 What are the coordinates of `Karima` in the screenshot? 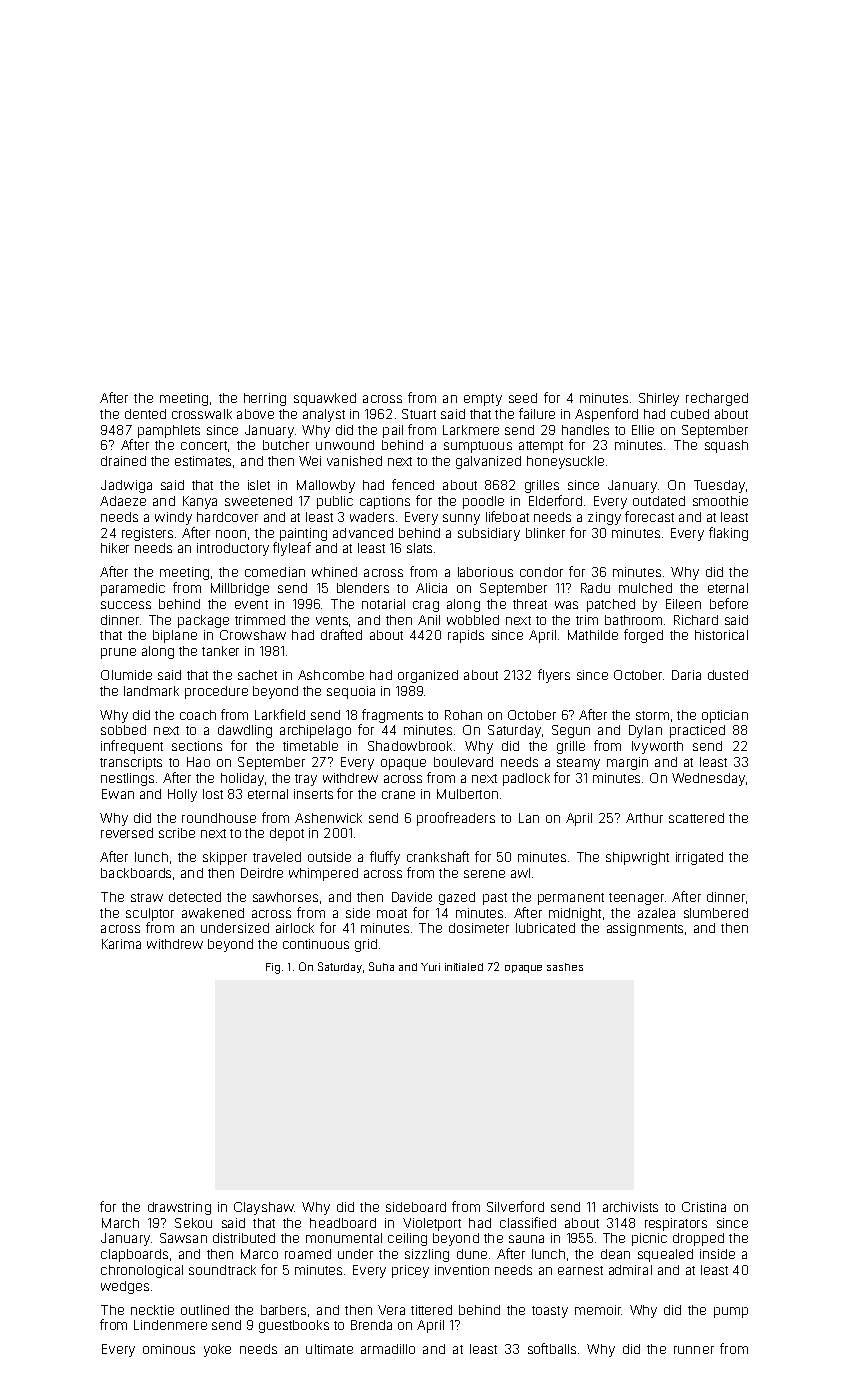 It's located at (121, 944).
